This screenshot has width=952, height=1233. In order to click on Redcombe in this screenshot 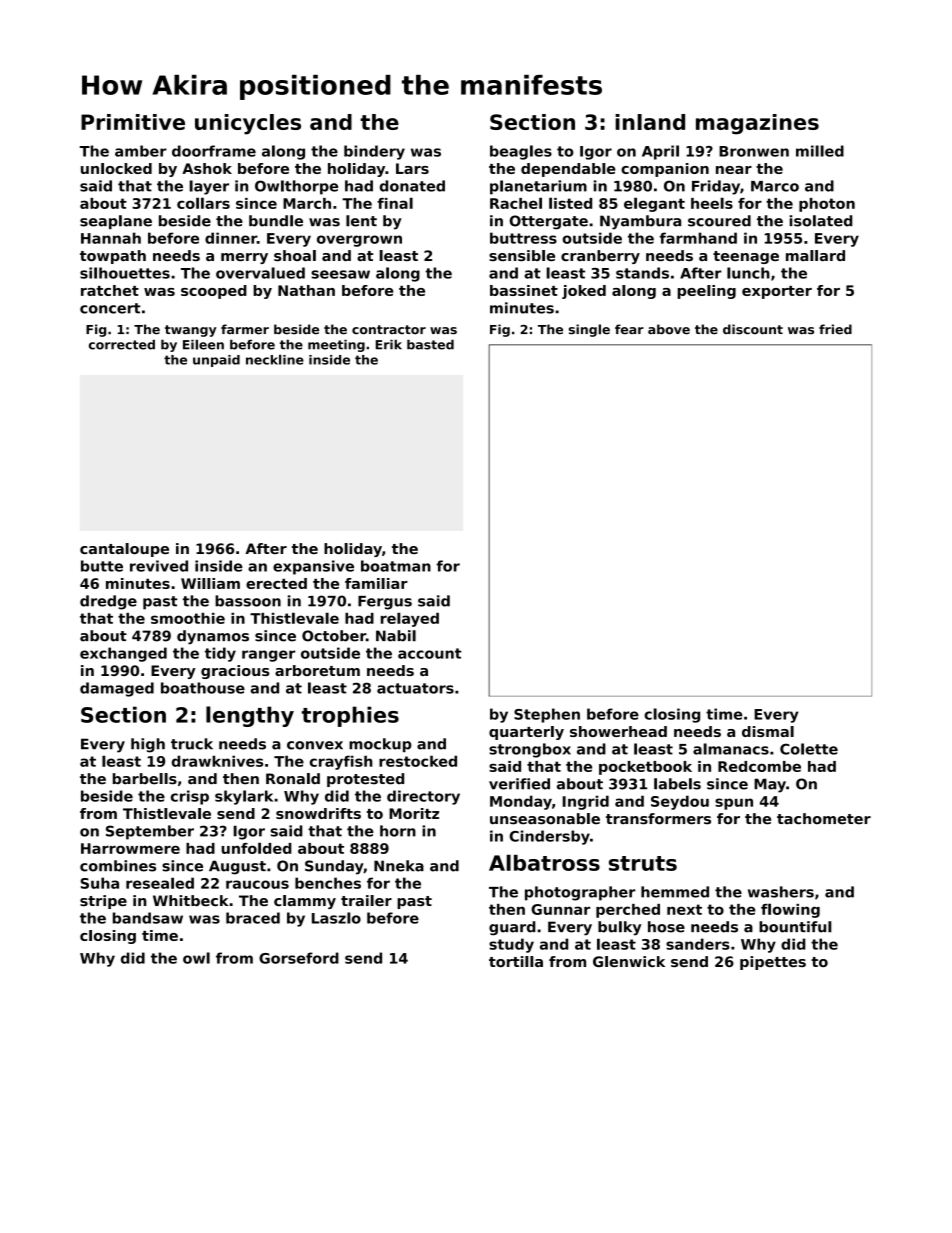, I will do `click(759, 766)`.
